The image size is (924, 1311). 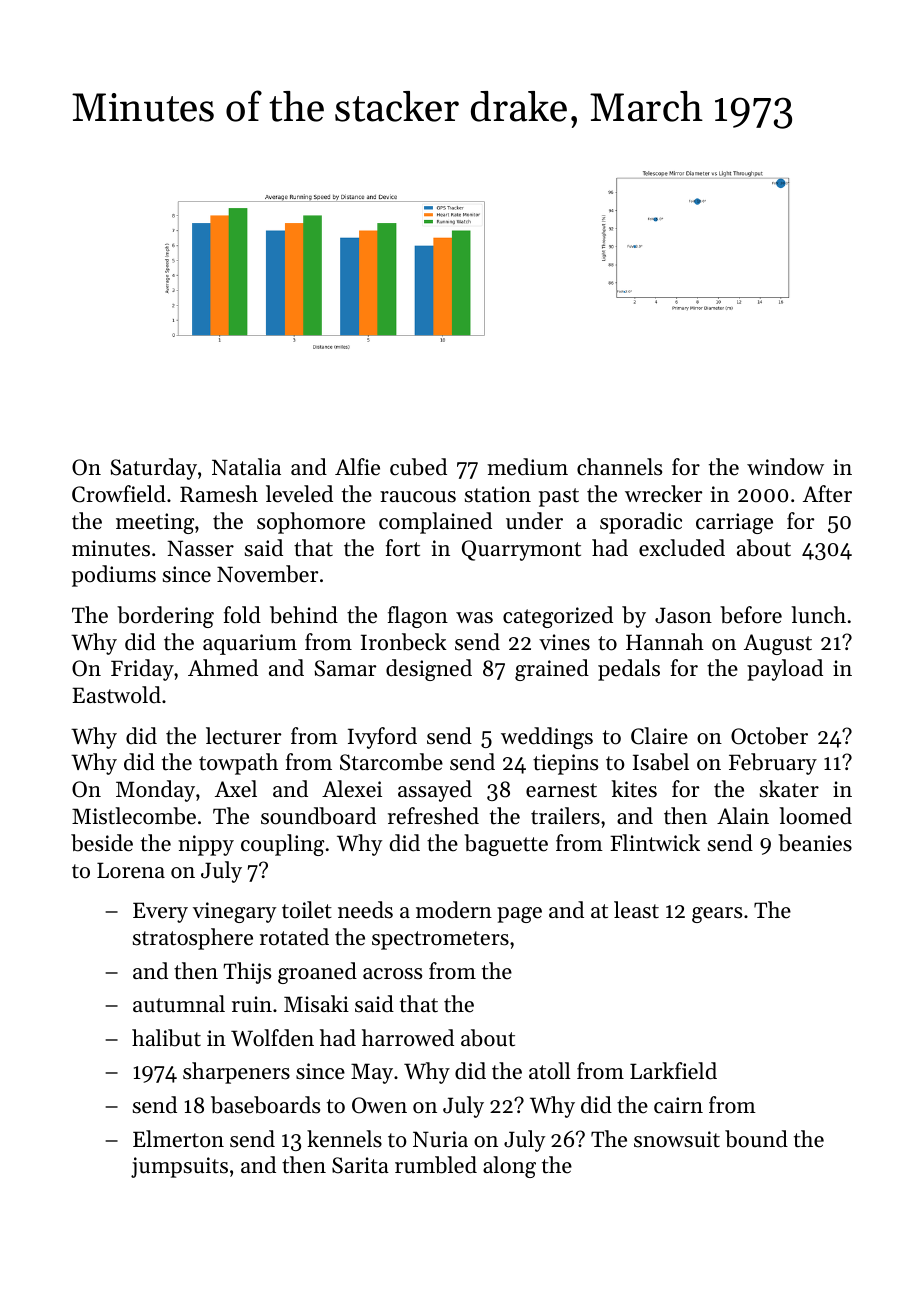 What do you see at coordinates (550, 1071) in the page?
I see `atoll` at bounding box center [550, 1071].
